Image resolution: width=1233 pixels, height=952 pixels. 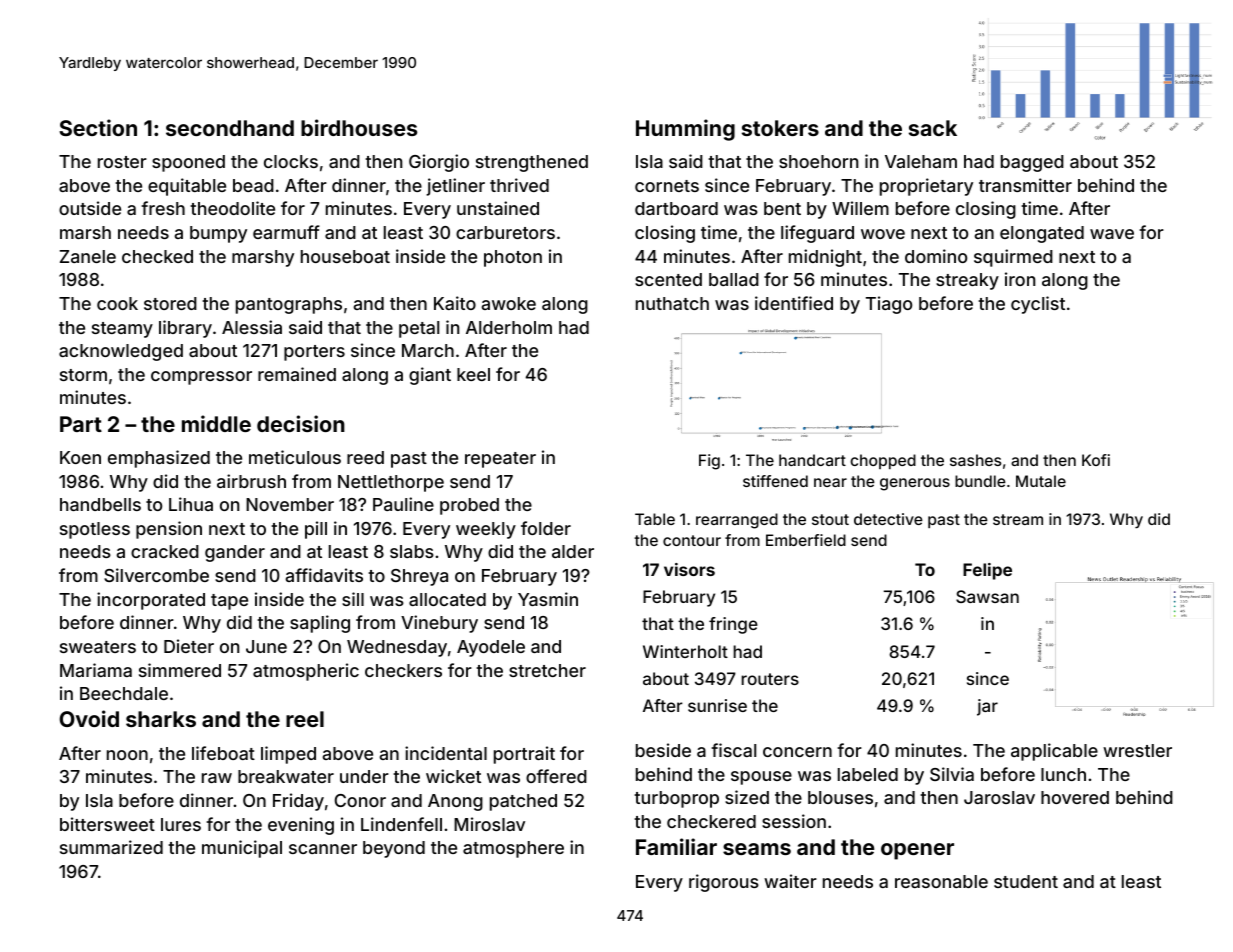 What do you see at coordinates (975, 460) in the image?
I see `sashes` at bounding box center [975, 460].
